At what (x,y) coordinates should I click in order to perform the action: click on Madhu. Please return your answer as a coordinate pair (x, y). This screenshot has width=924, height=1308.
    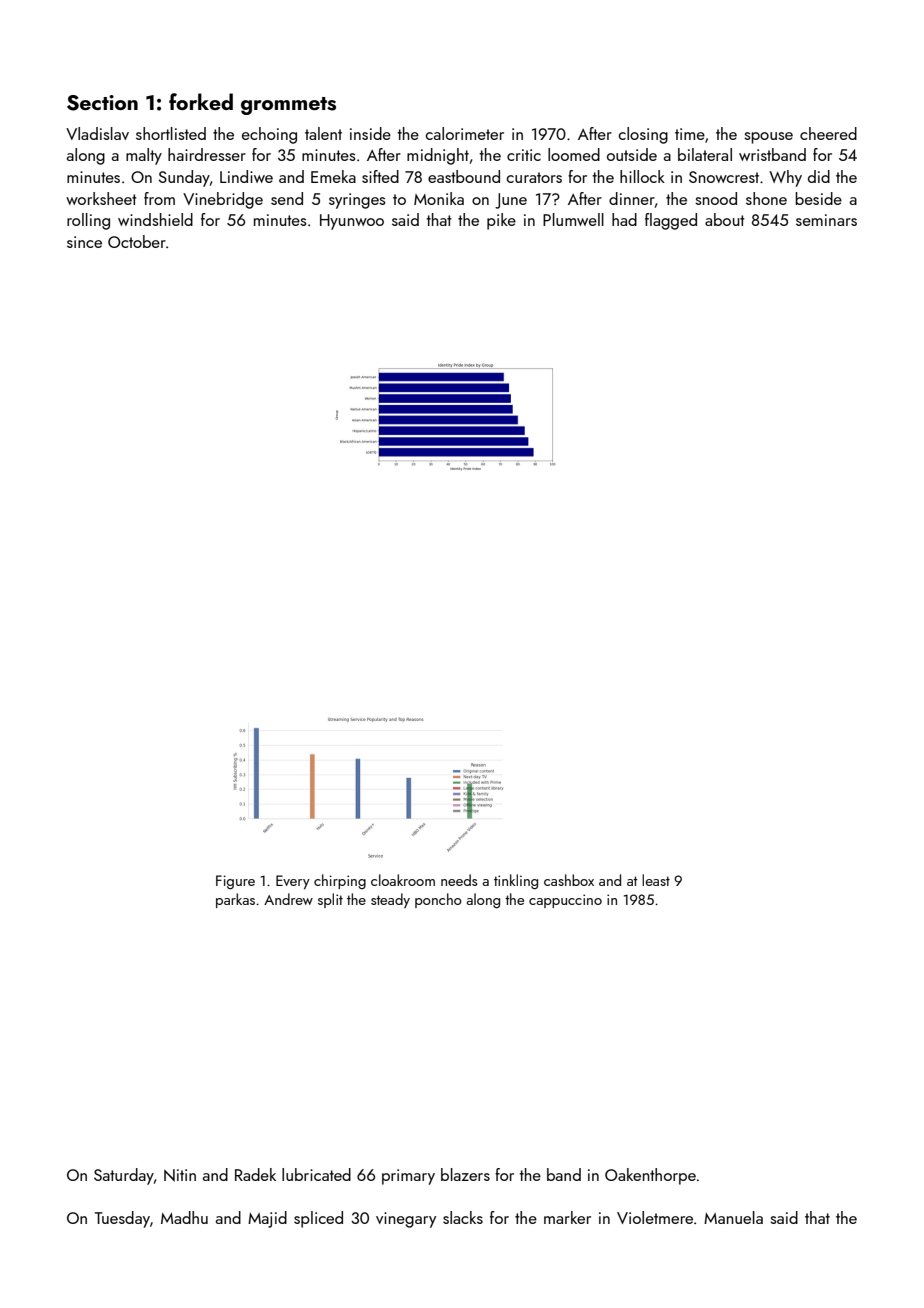
    Looking at the image, I should click on (184, 1217).
